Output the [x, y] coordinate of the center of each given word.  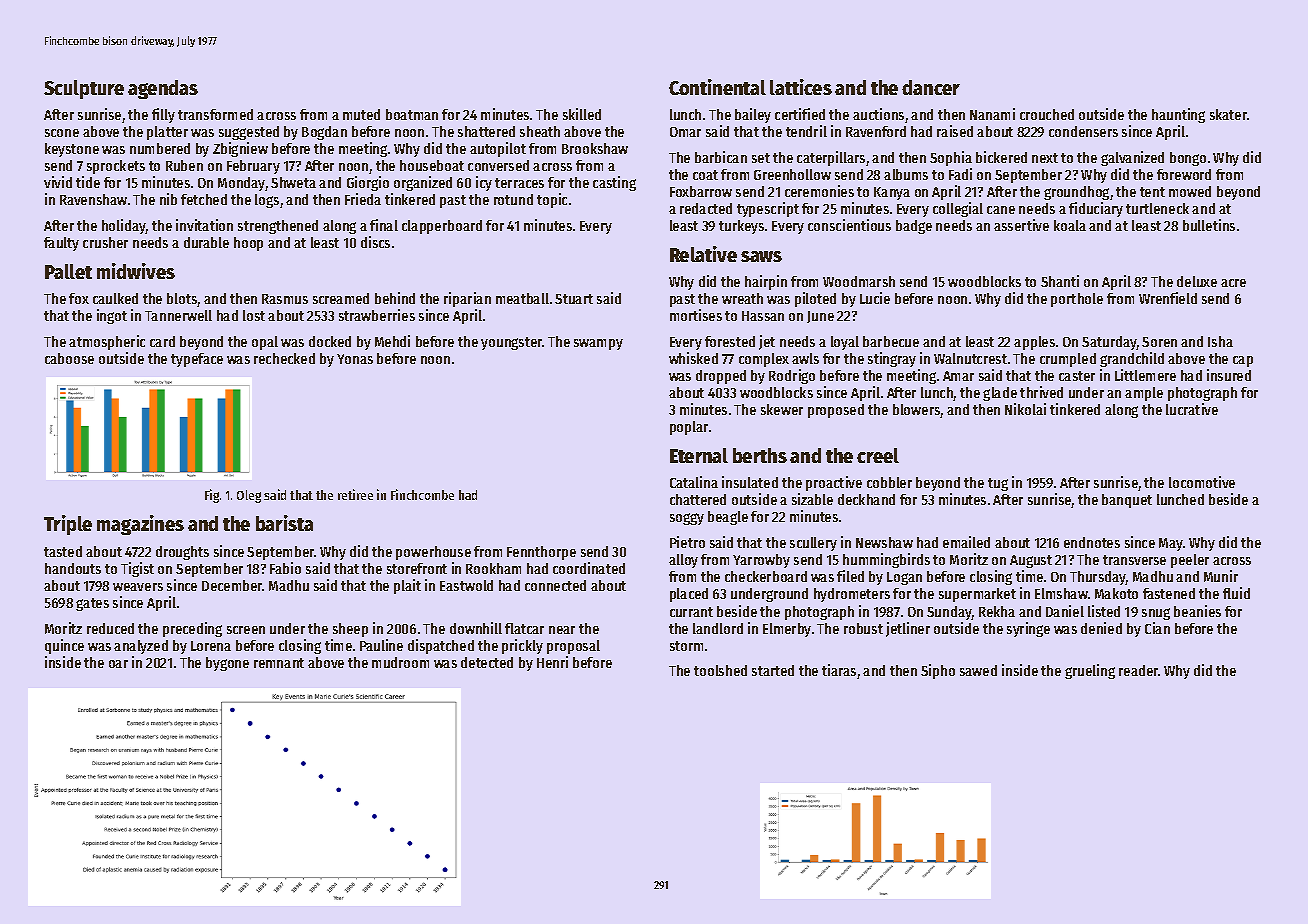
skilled [582, 114]
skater [1228, 114]
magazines [140, 525]
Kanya [892, 193]
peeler [1190, 561]
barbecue [891, 341]
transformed [215, 114]
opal [265, 343]
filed [850, 576]
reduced [110, 628]
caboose [69, 358]
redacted [706, 208]
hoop [248, 244]
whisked [693, 358]
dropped [721, 377]
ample [1144, 394]
